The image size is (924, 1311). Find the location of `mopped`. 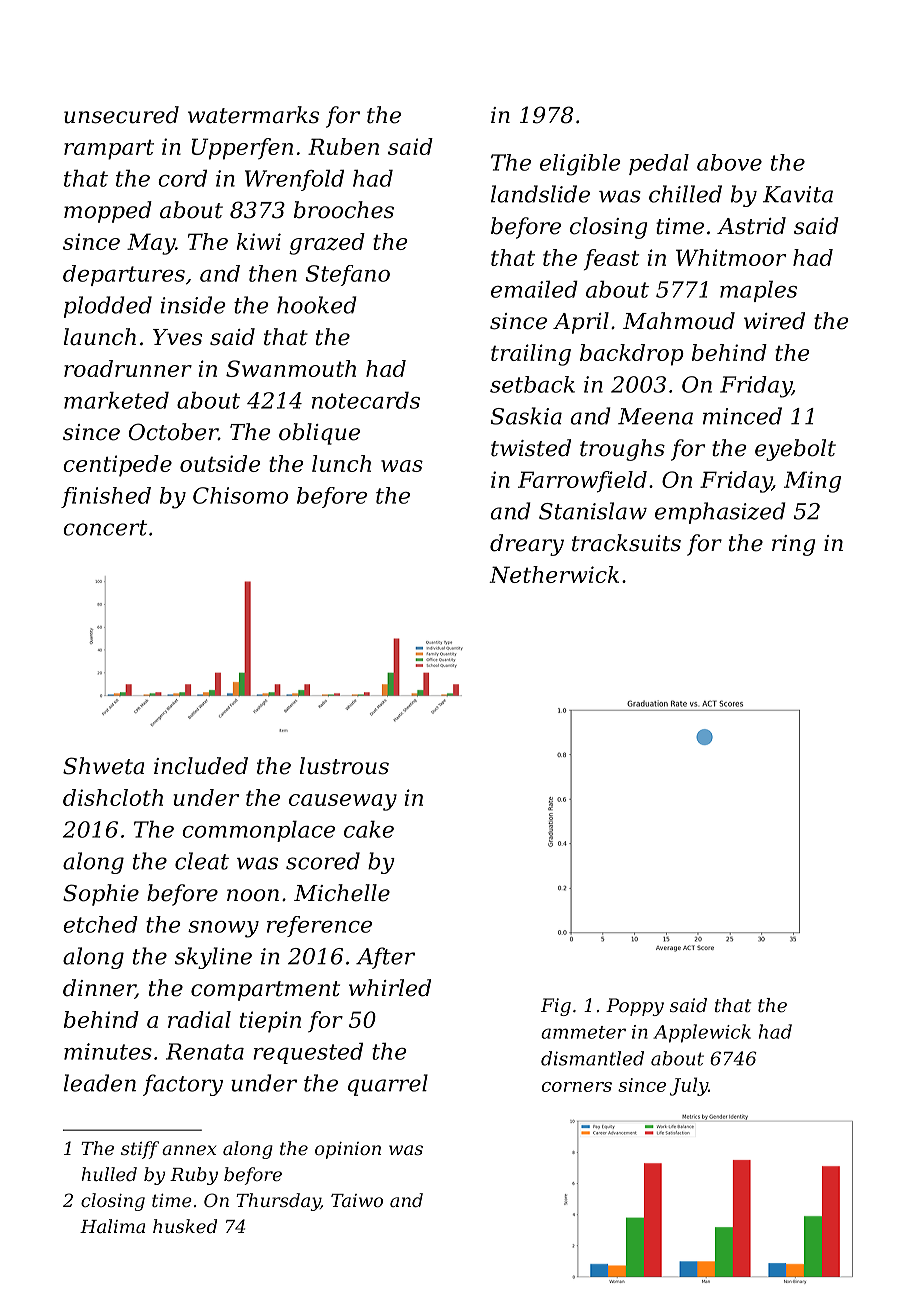

mopped is located at coordinates (108, 212).
